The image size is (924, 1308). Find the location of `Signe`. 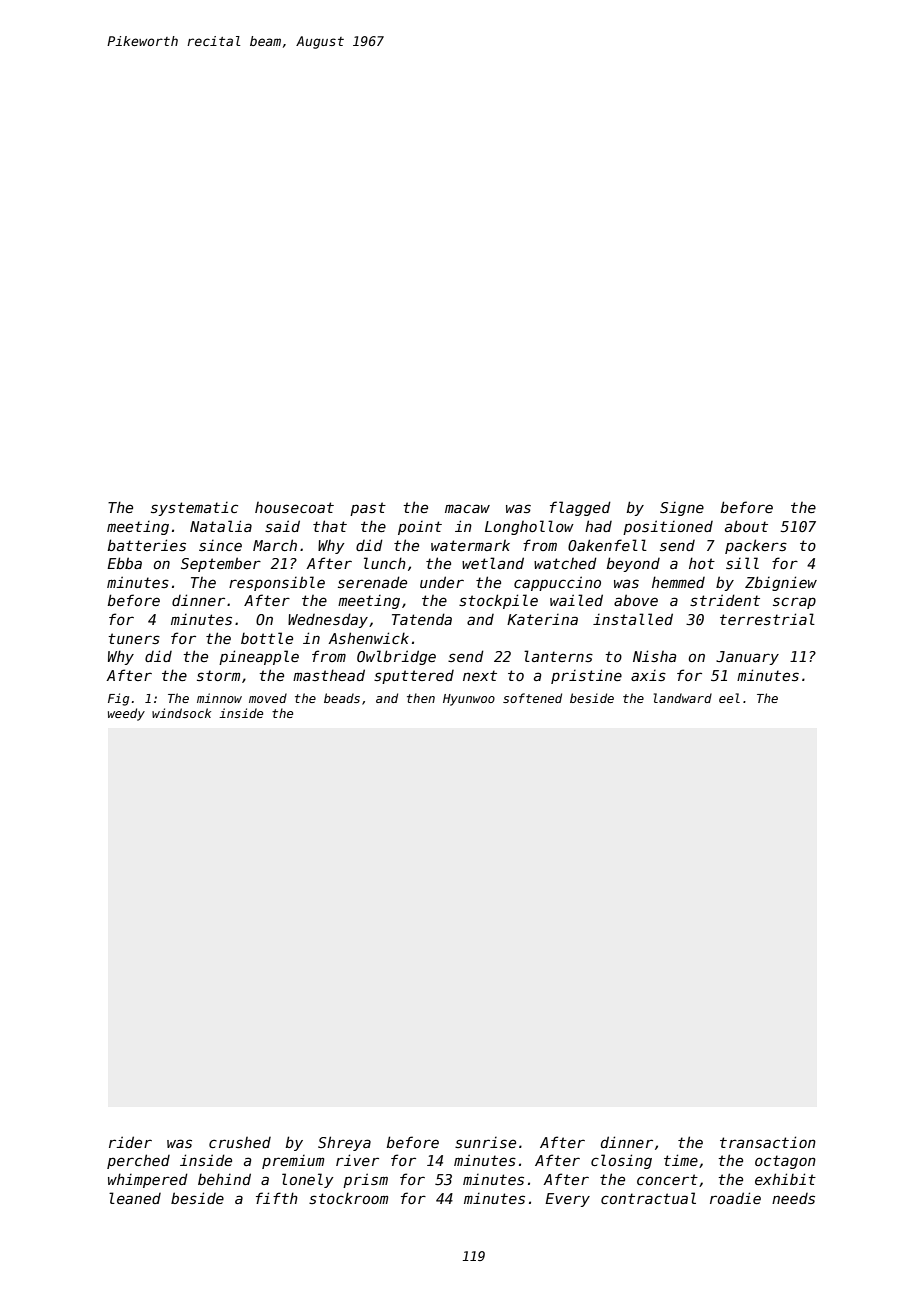

Signe is located at coordinates (682, 509).
